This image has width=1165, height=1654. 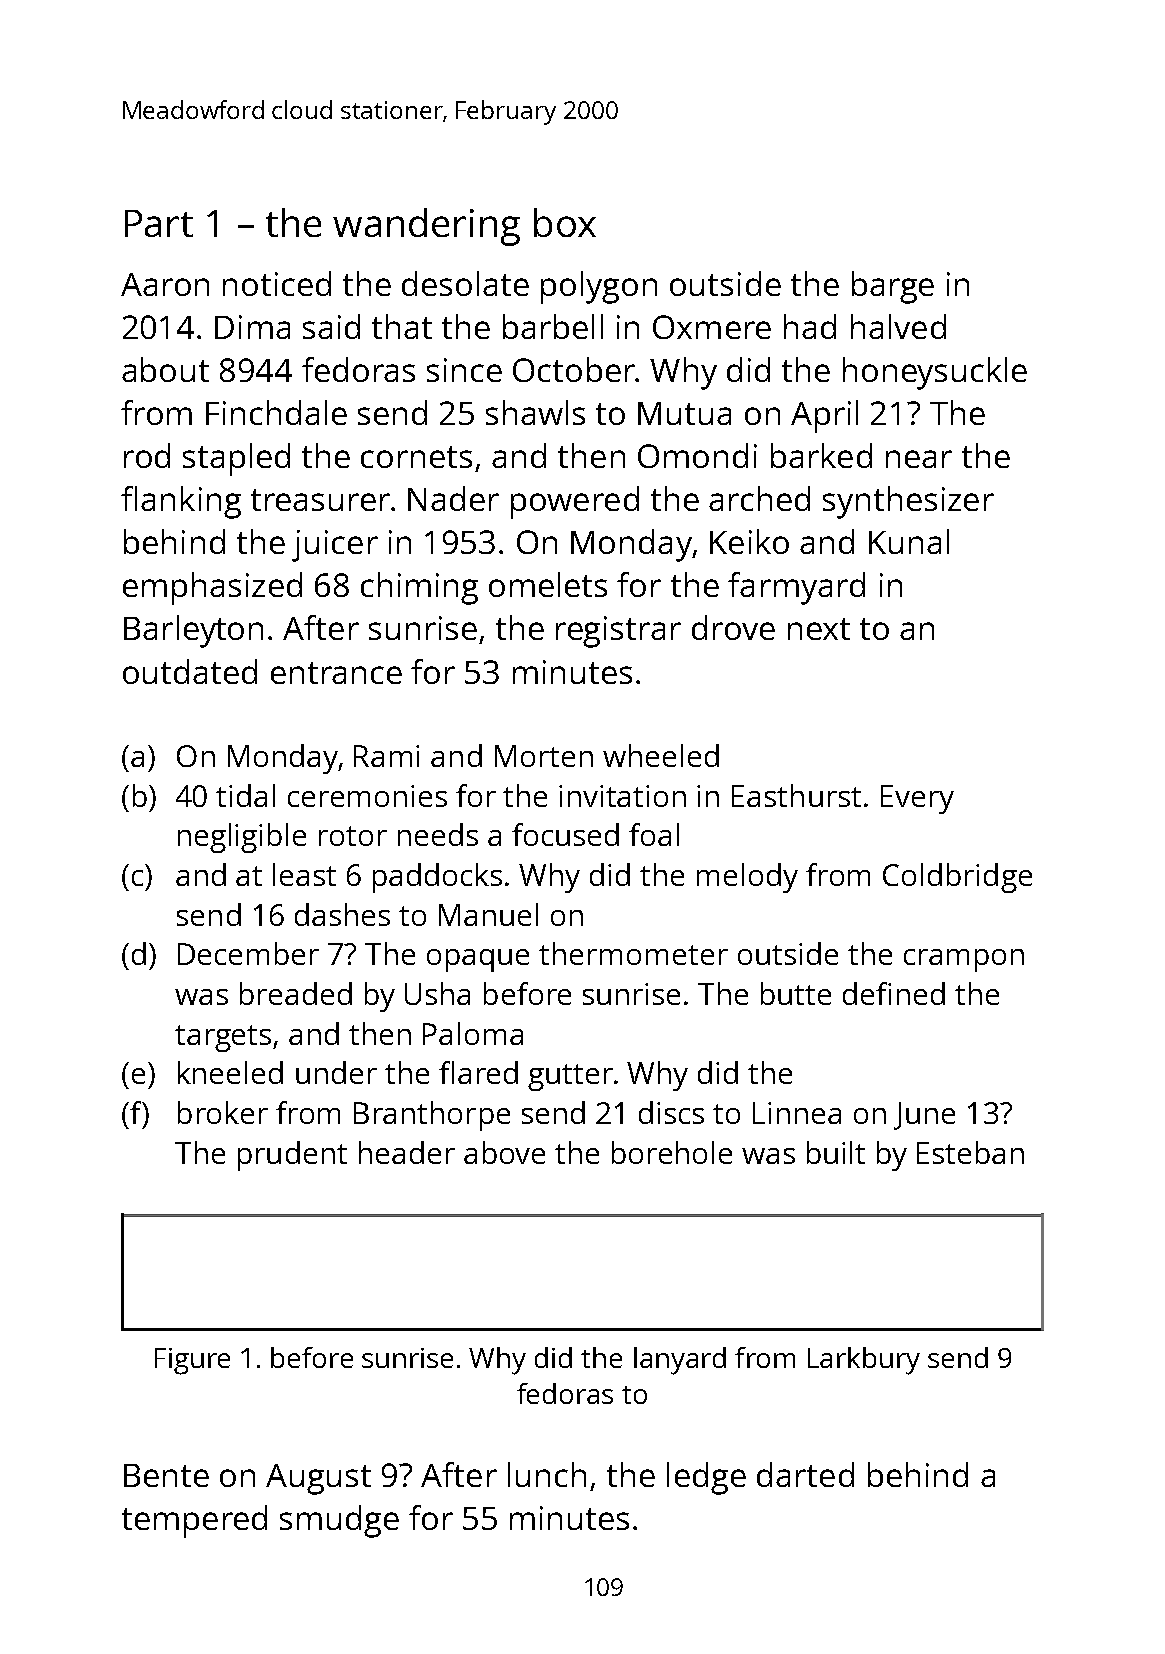 What do you see at coordinates (336, 1072) in the image?
I see `under` at bounding box center [336, 1072].
